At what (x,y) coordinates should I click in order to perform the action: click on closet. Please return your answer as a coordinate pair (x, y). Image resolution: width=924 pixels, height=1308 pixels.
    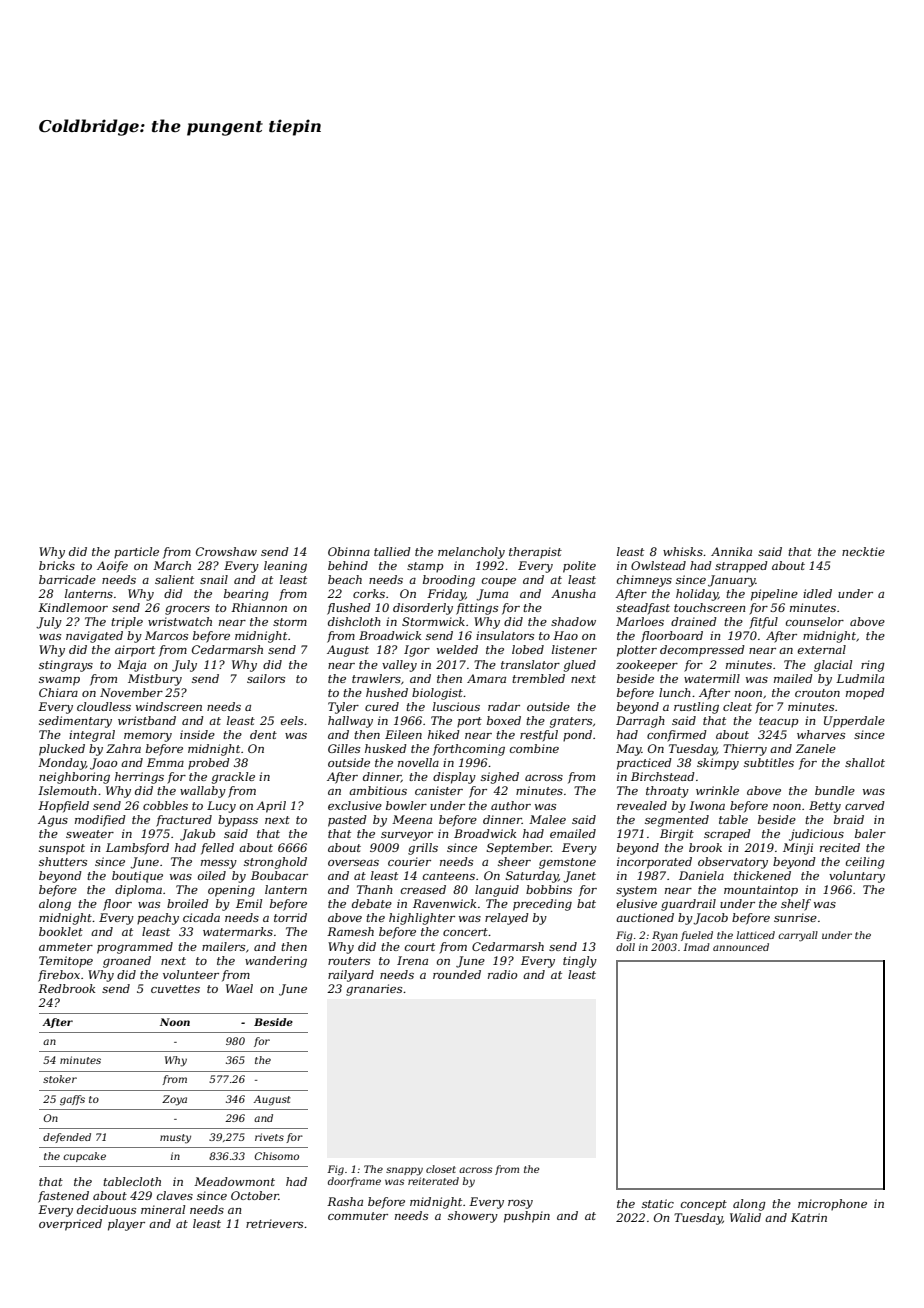
    Looking at the image, I should click on (441, 1169).
